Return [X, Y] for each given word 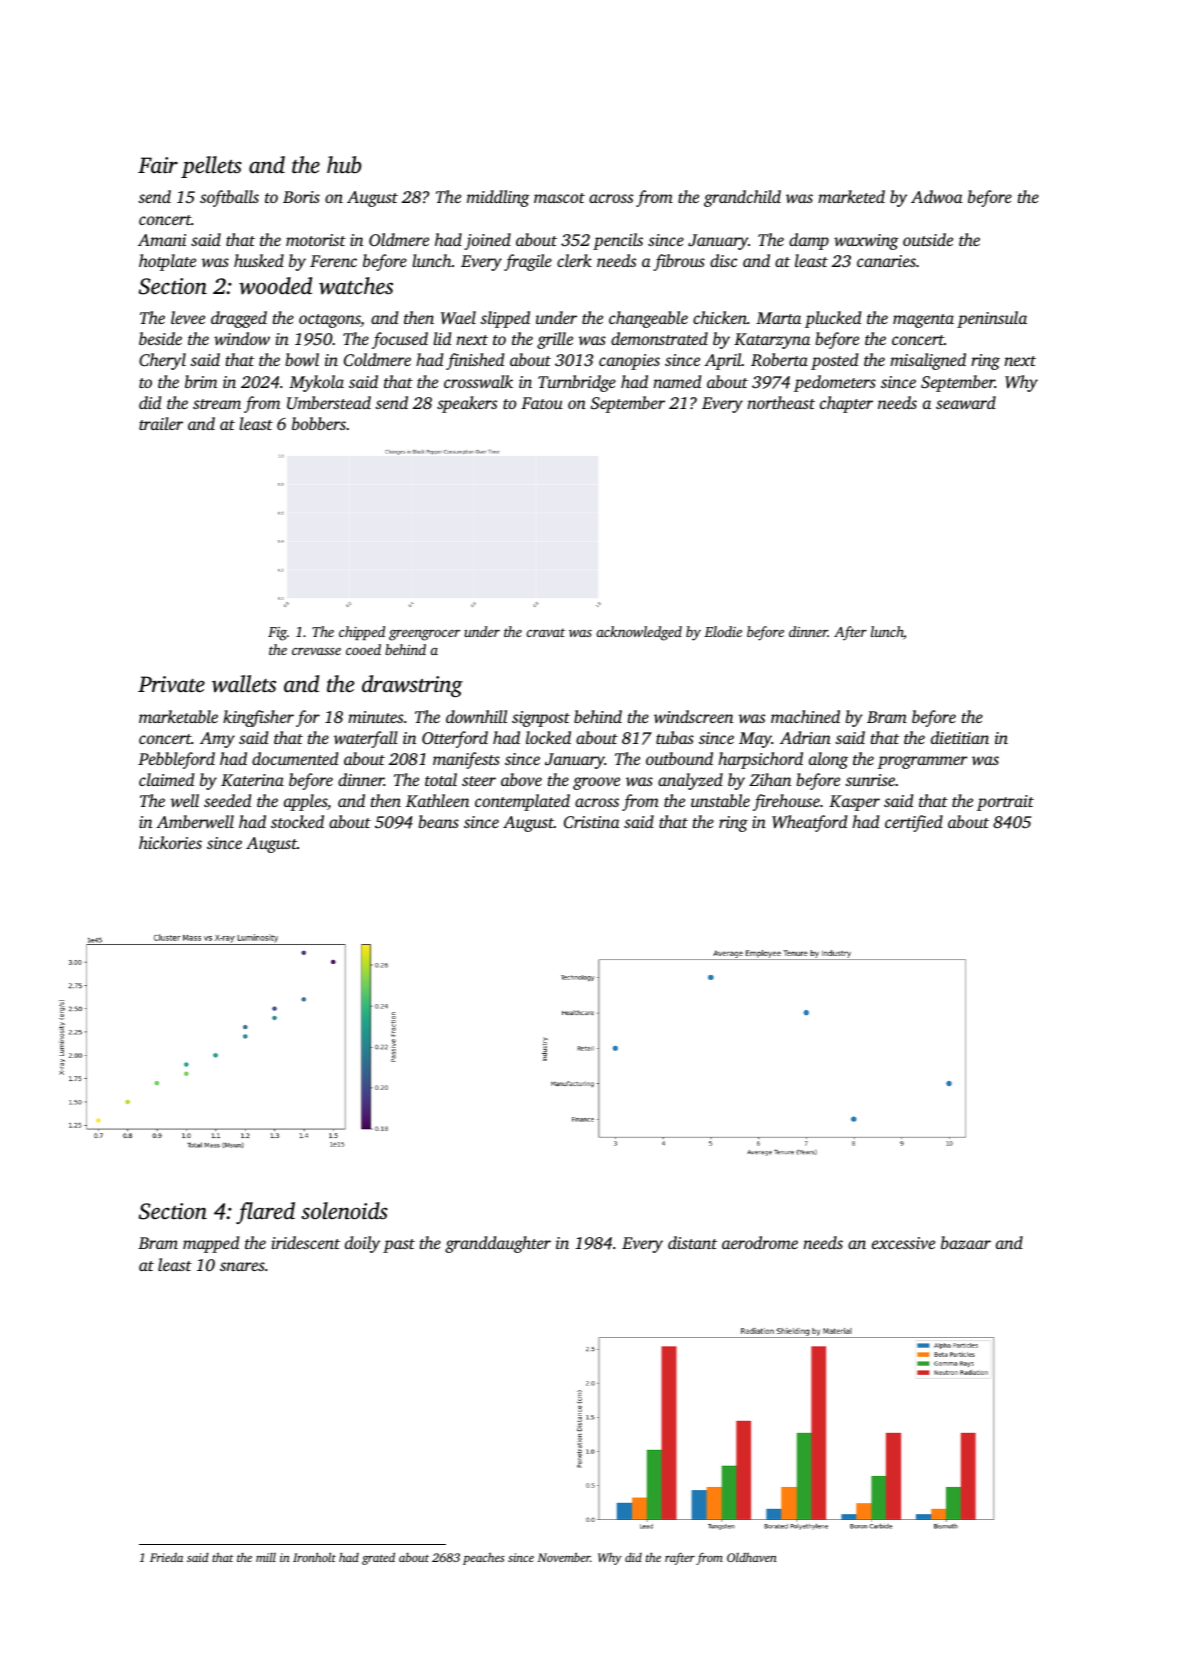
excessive [903, 1243]
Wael [458, 318]
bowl [302, 359]
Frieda [166, 1557]
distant [692, 1242]
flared [265, 1213]
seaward [966, 402]
